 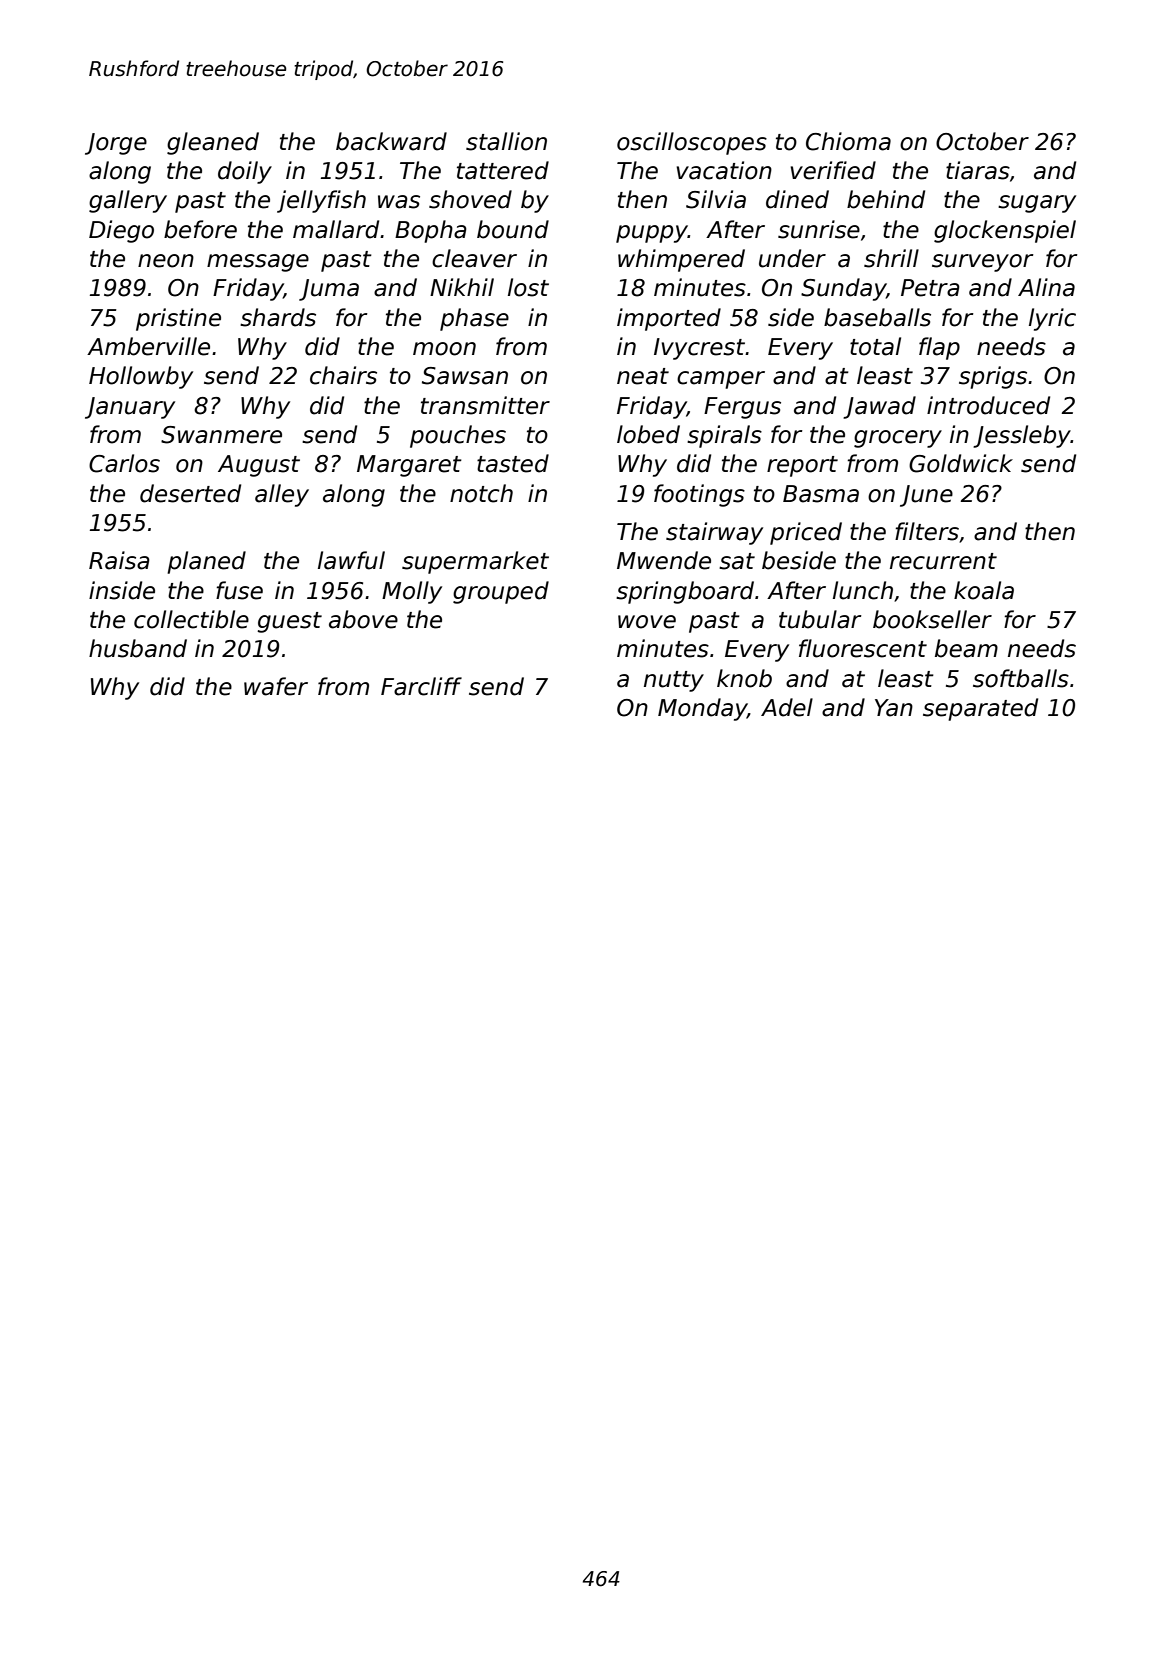 I want to click on fuse, so click(x=239, y=590).
